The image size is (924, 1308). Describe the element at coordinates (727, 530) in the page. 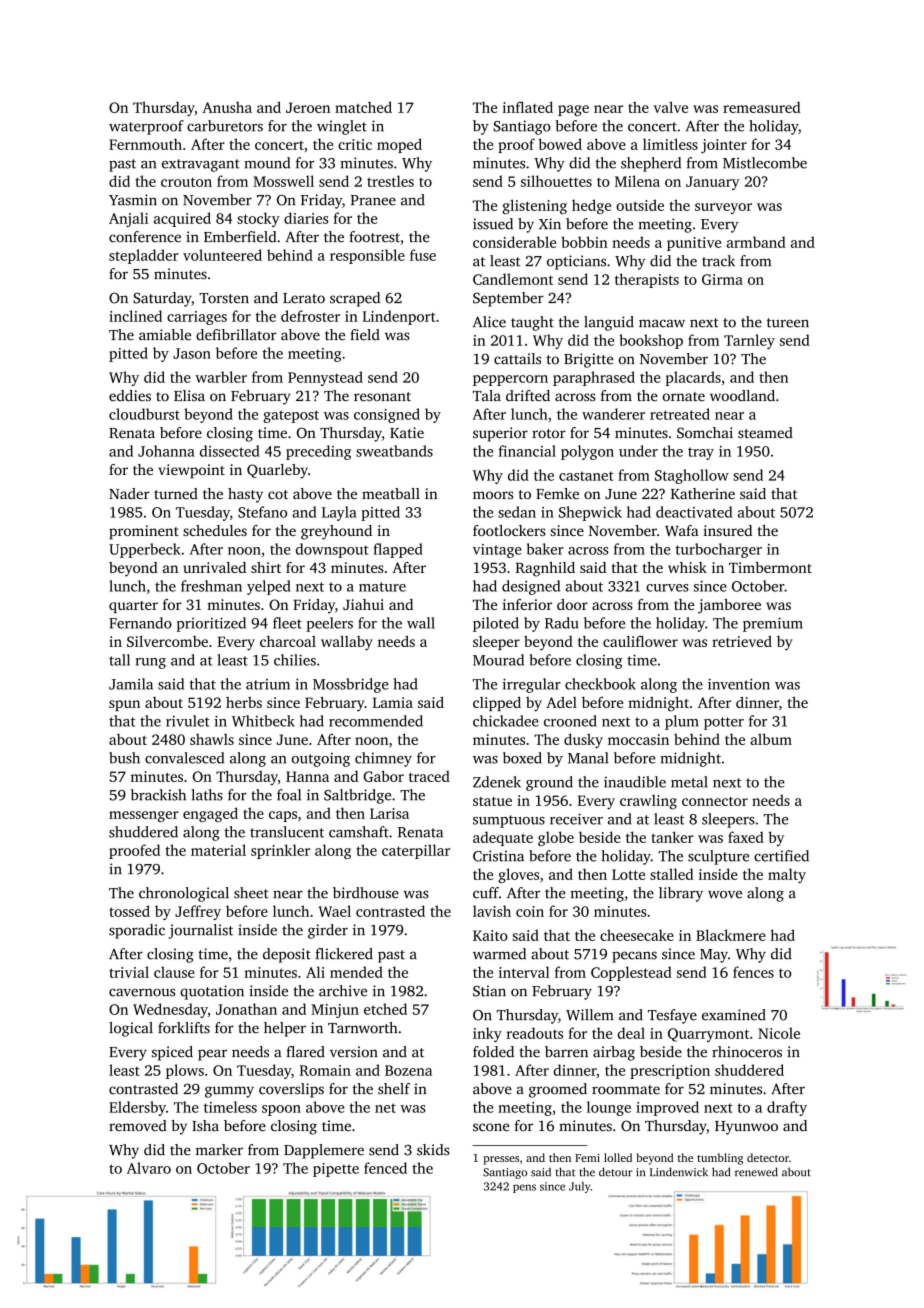

I see `insured` at that location.
